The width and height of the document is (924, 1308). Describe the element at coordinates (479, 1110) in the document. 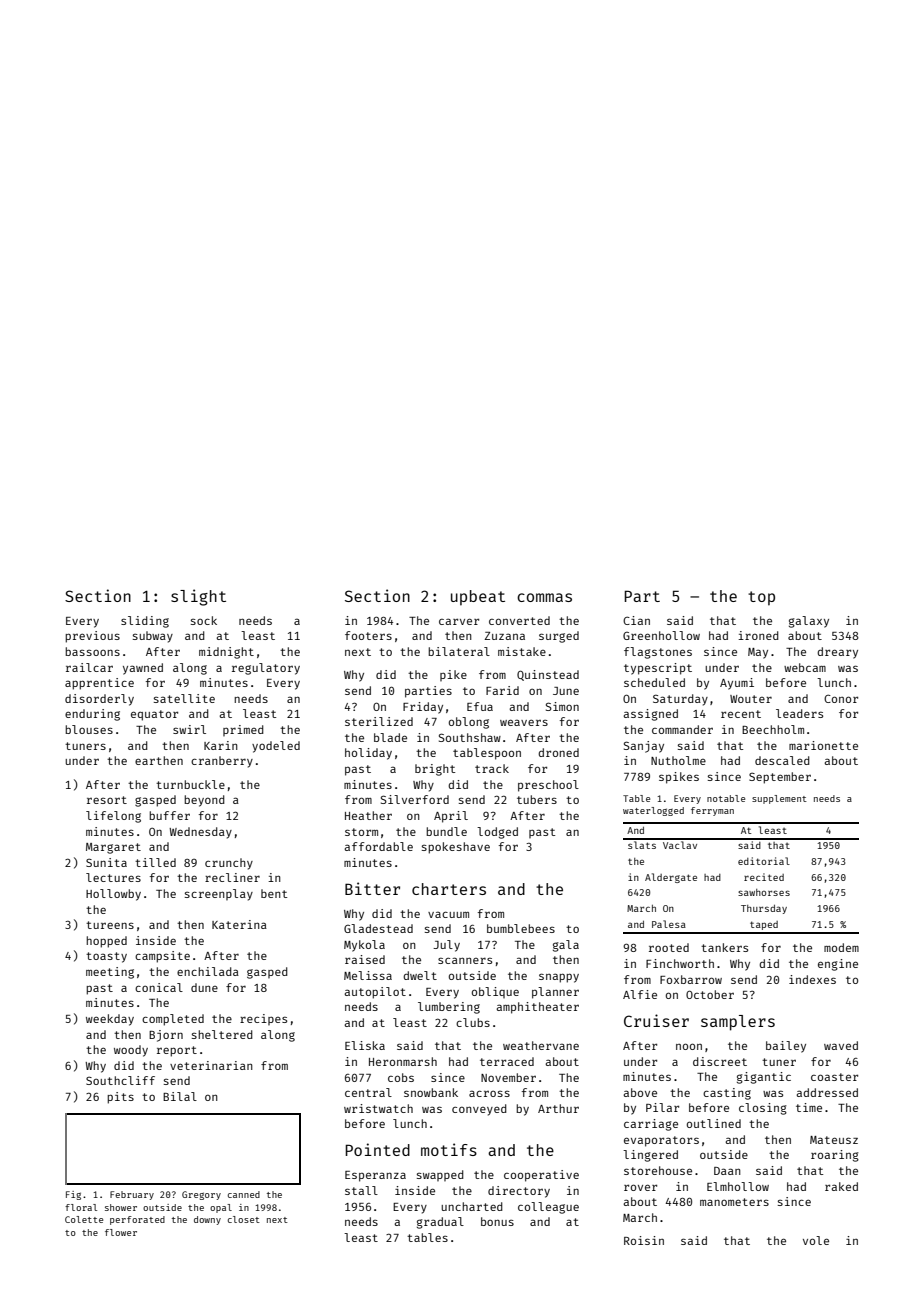

I see `conveyed` at that location.
